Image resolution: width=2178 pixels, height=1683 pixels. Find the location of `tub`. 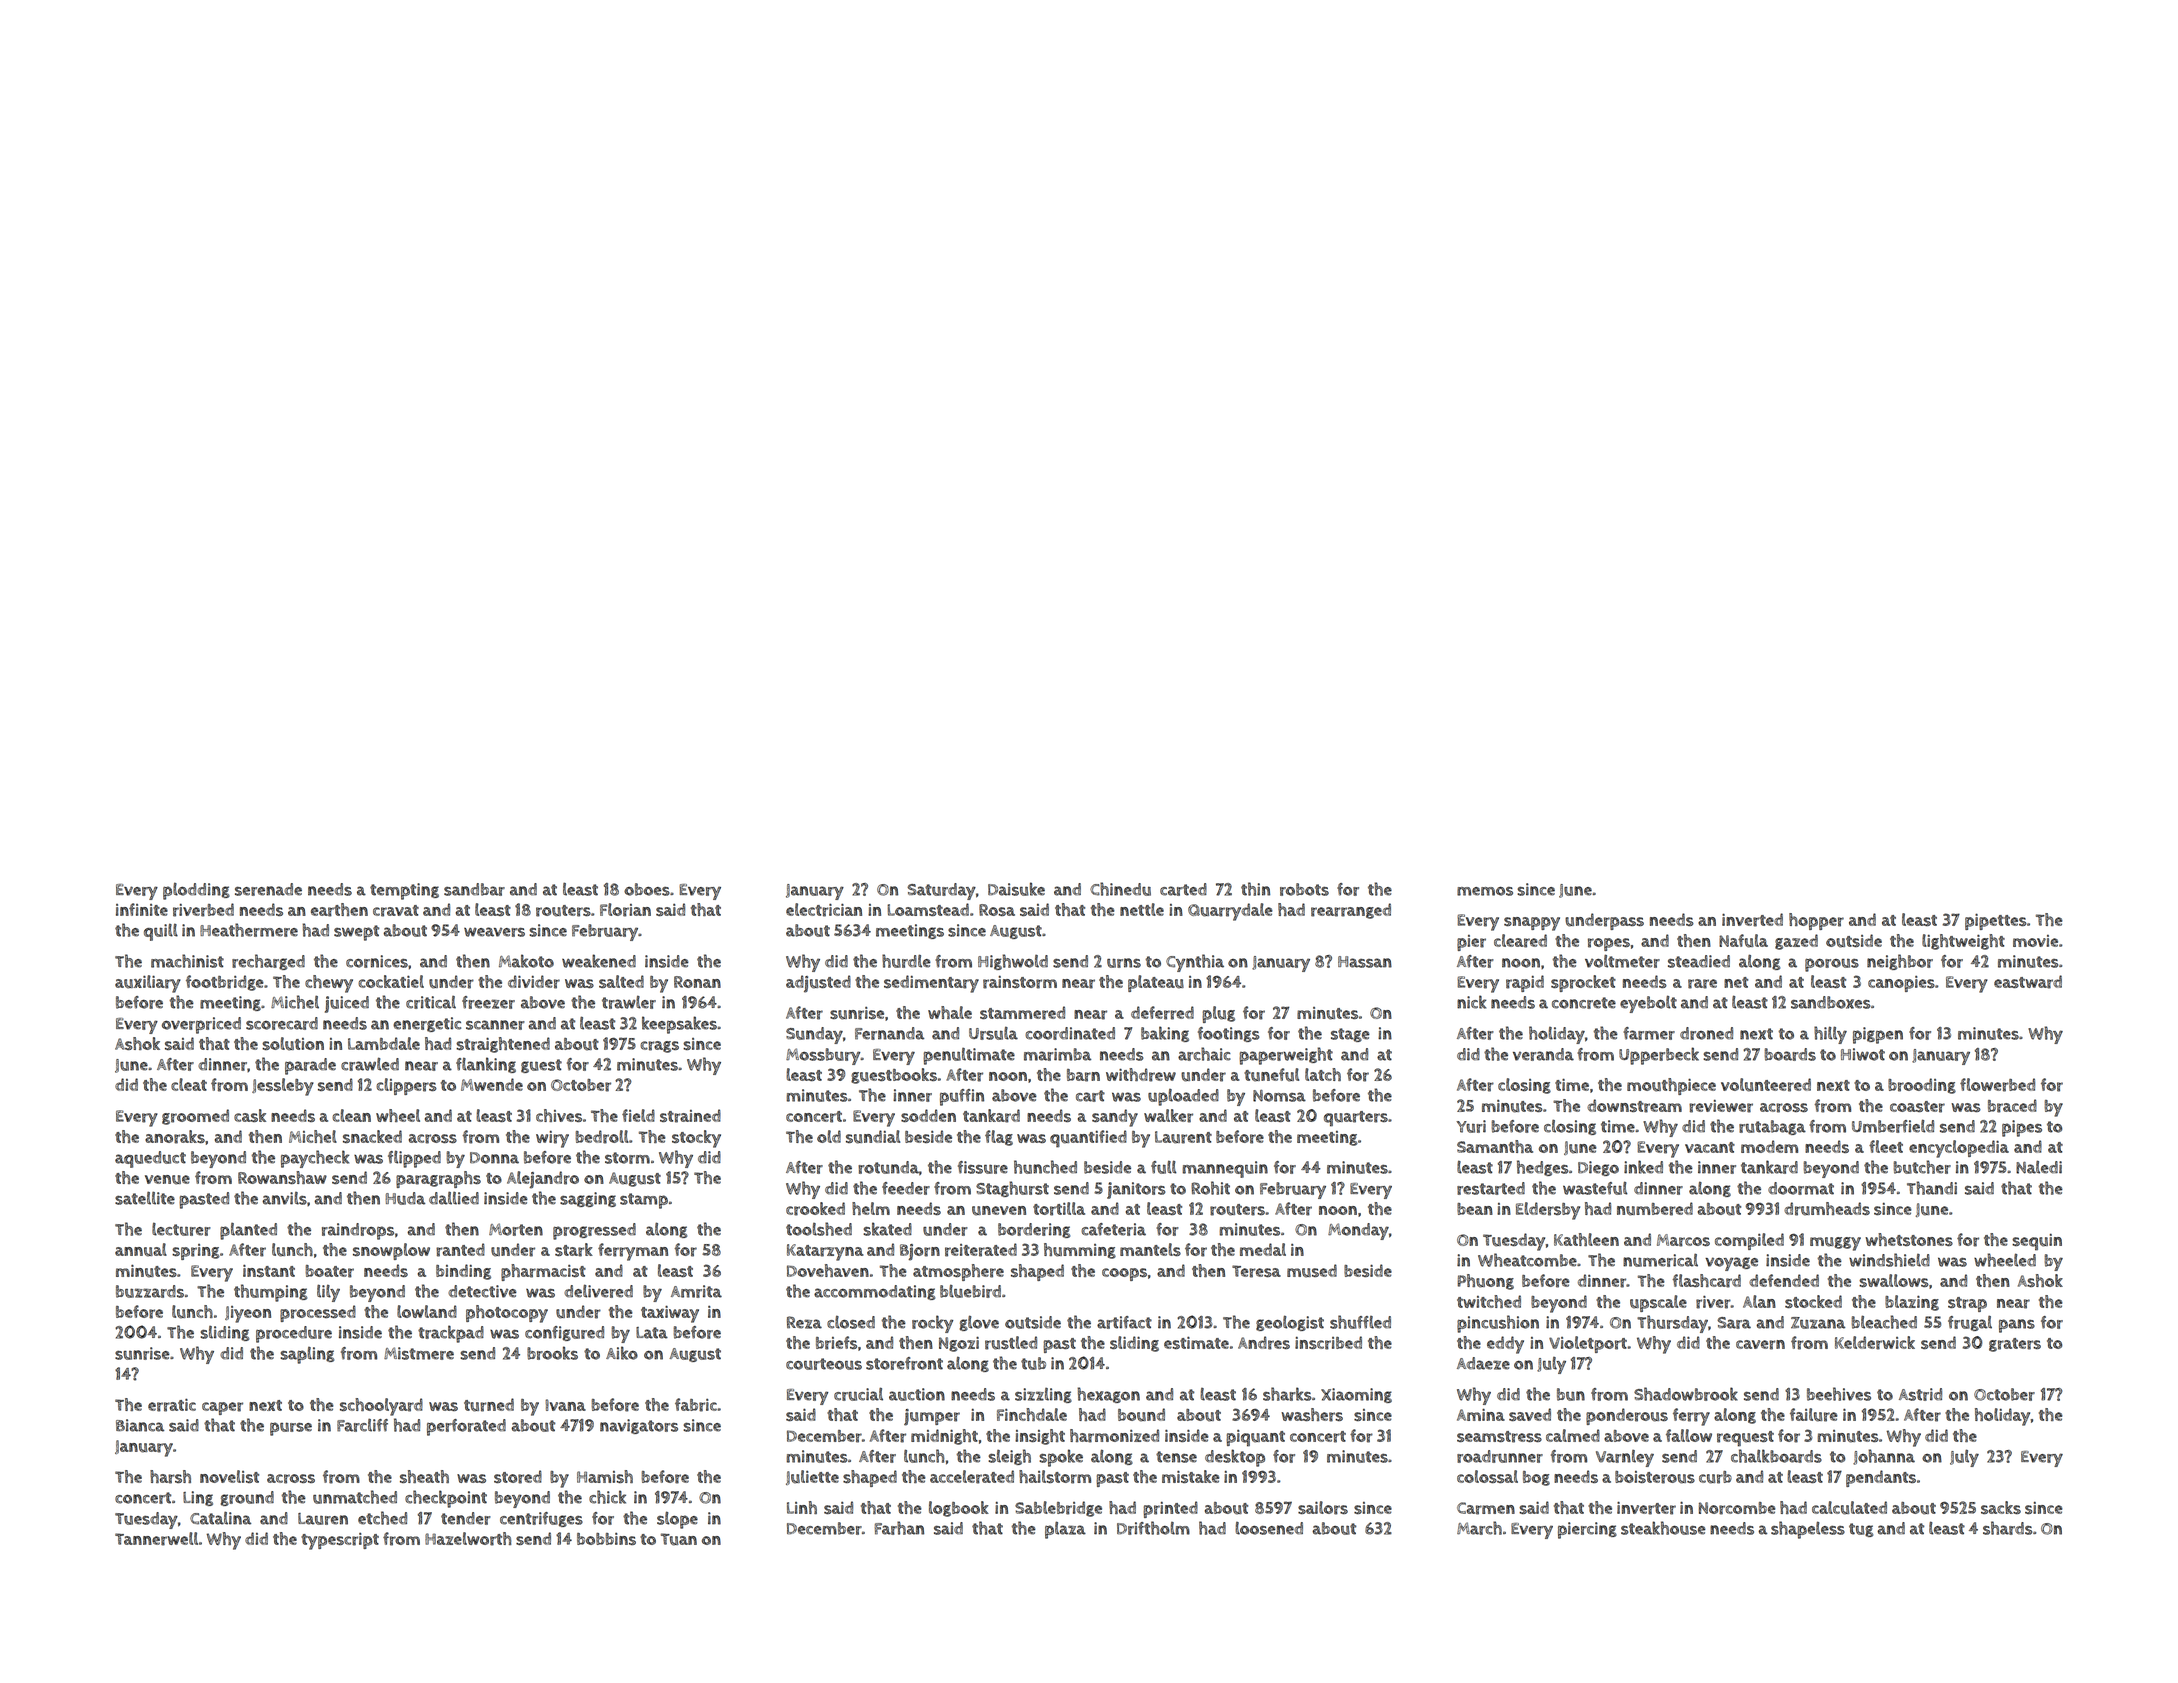

tub is located at coordinates (1033, 1363).
